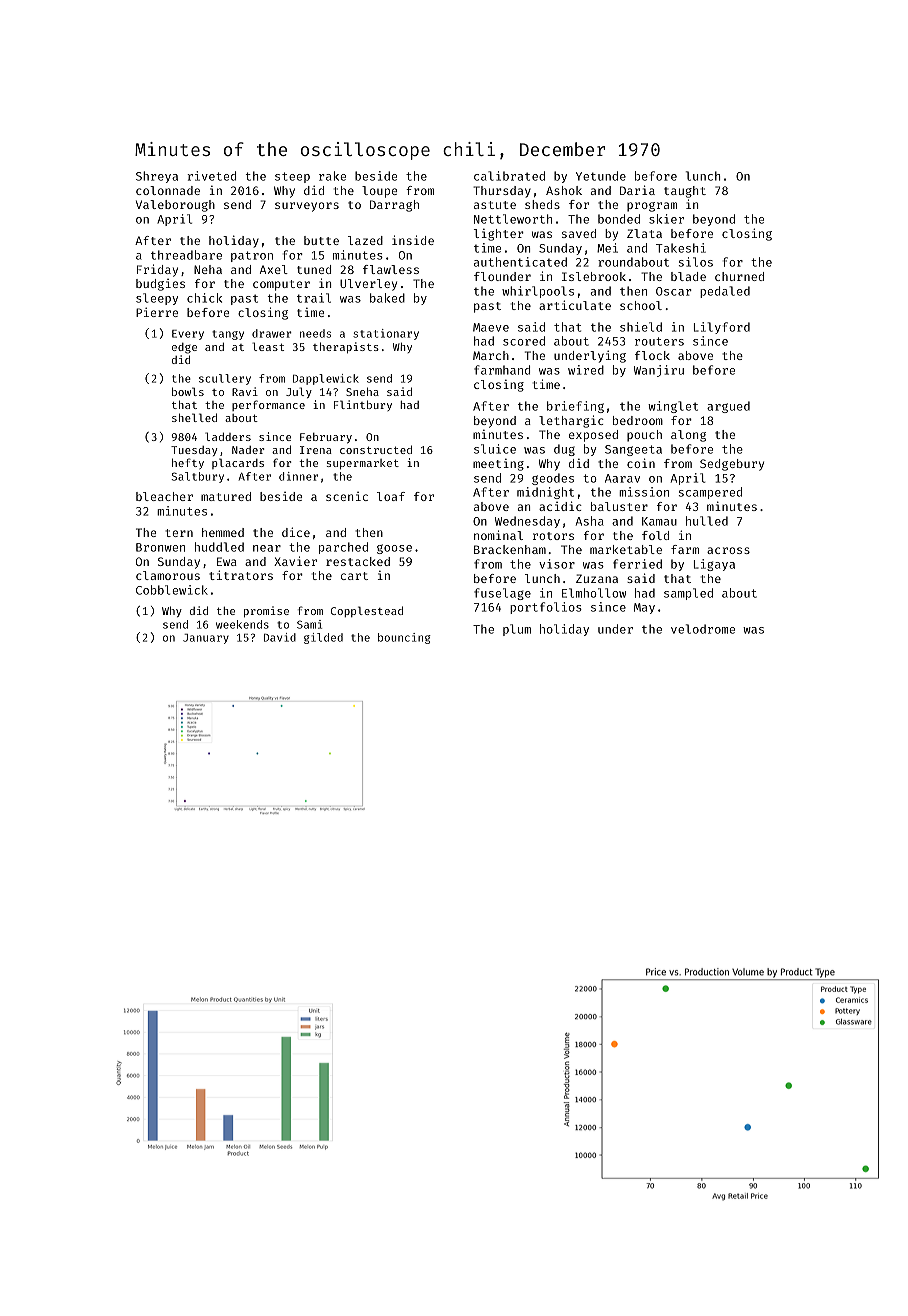 The width and height of the screenshot is (908, 1316). What do you see at coordinates (509, 176) in the screenshot?
I see `calibrated` at bounding box center [509, 176].
